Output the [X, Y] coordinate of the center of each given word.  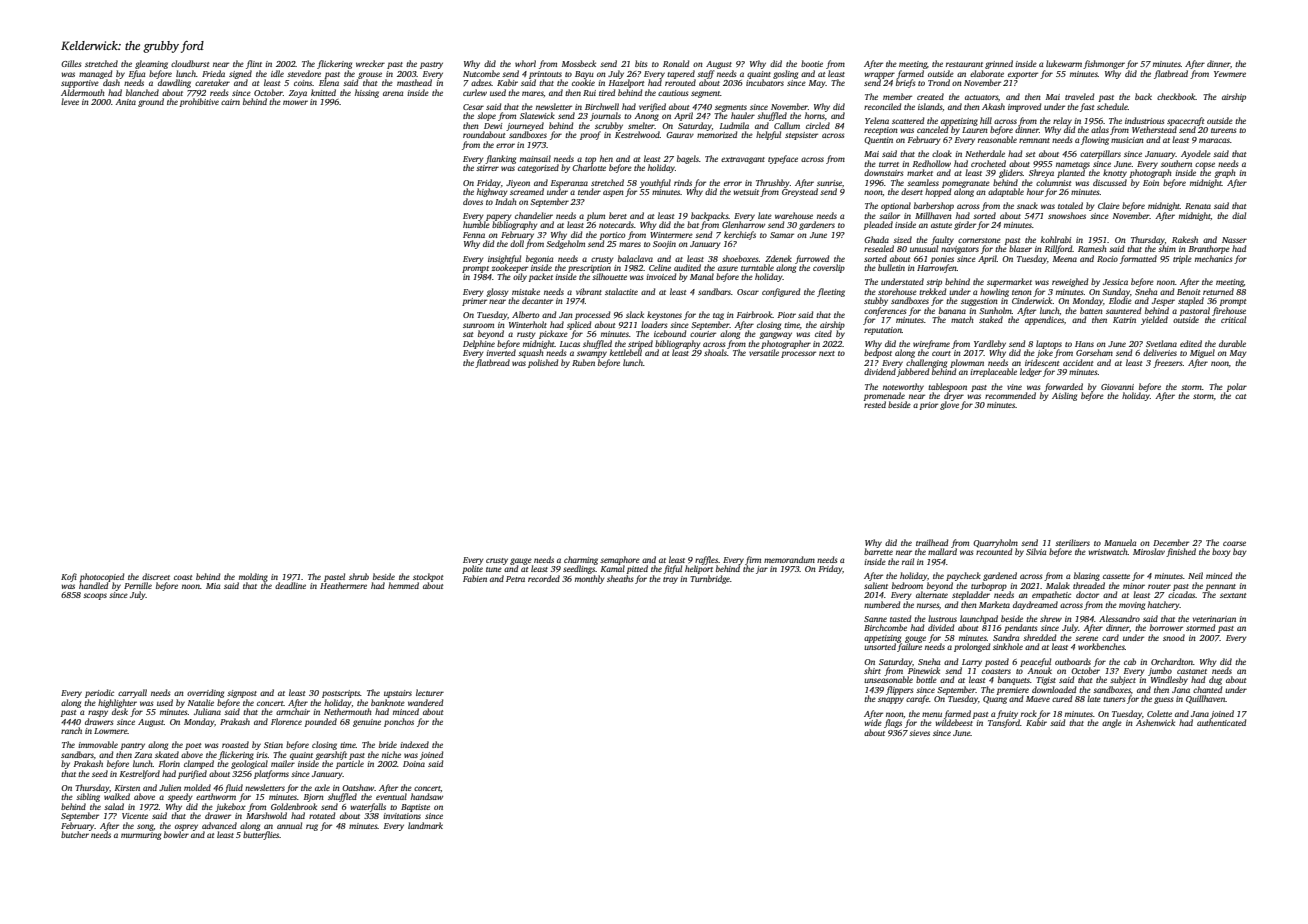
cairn [230, 102]
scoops [95, 596]
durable [1232, 343]
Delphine [479, 344]
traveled [1079, 96]
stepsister [801, 136]
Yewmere [1230, 74]
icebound [670, 333]
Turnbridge [710, 579]
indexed [414, 744]
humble [476, 224]
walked [117, 797]
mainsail [535, 158]
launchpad [979, 619]
